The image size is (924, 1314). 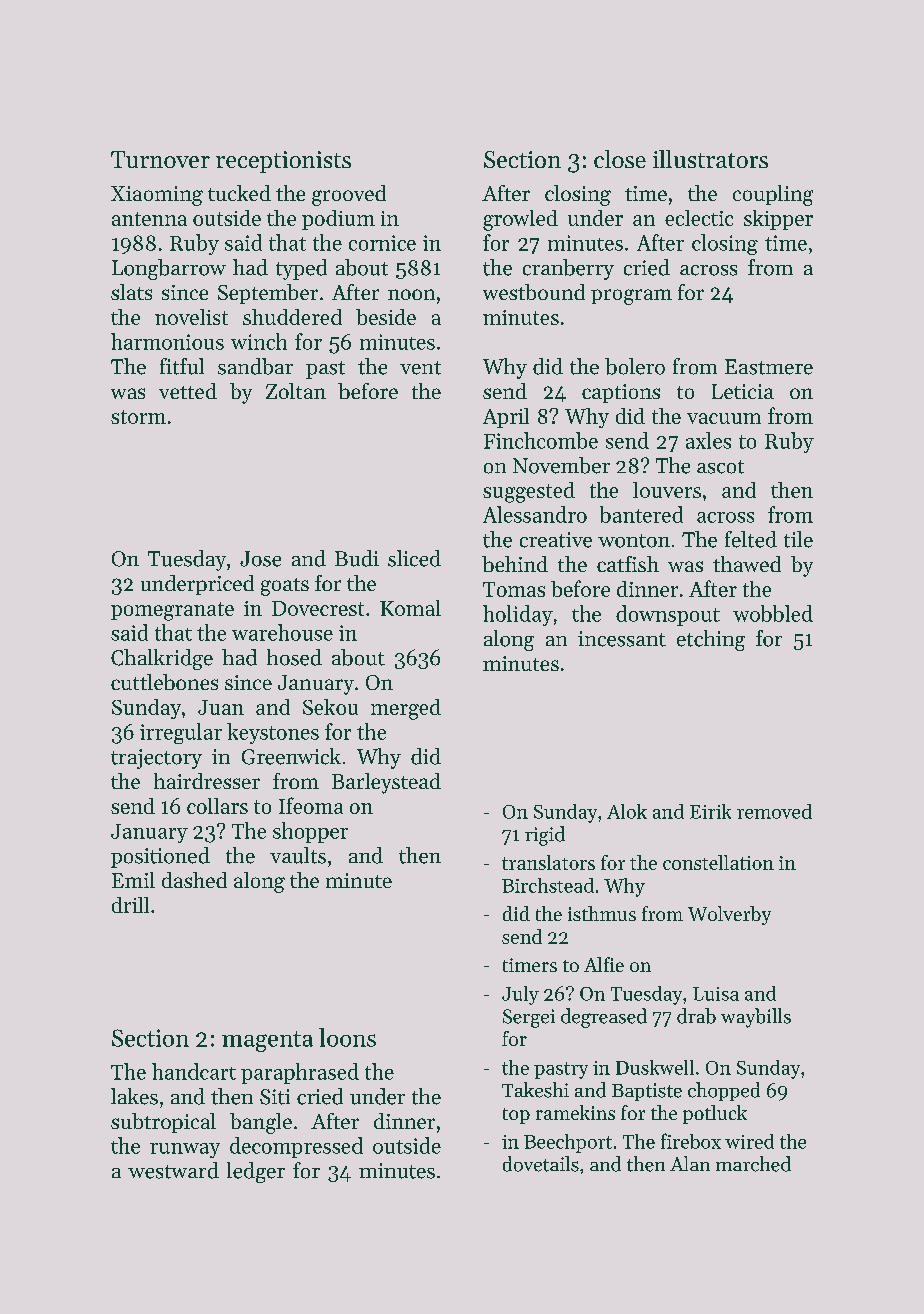 What do you see at coordinates (255, 366) in the screenshot?
I see `sandbar` at bounding box center [255, 366].
